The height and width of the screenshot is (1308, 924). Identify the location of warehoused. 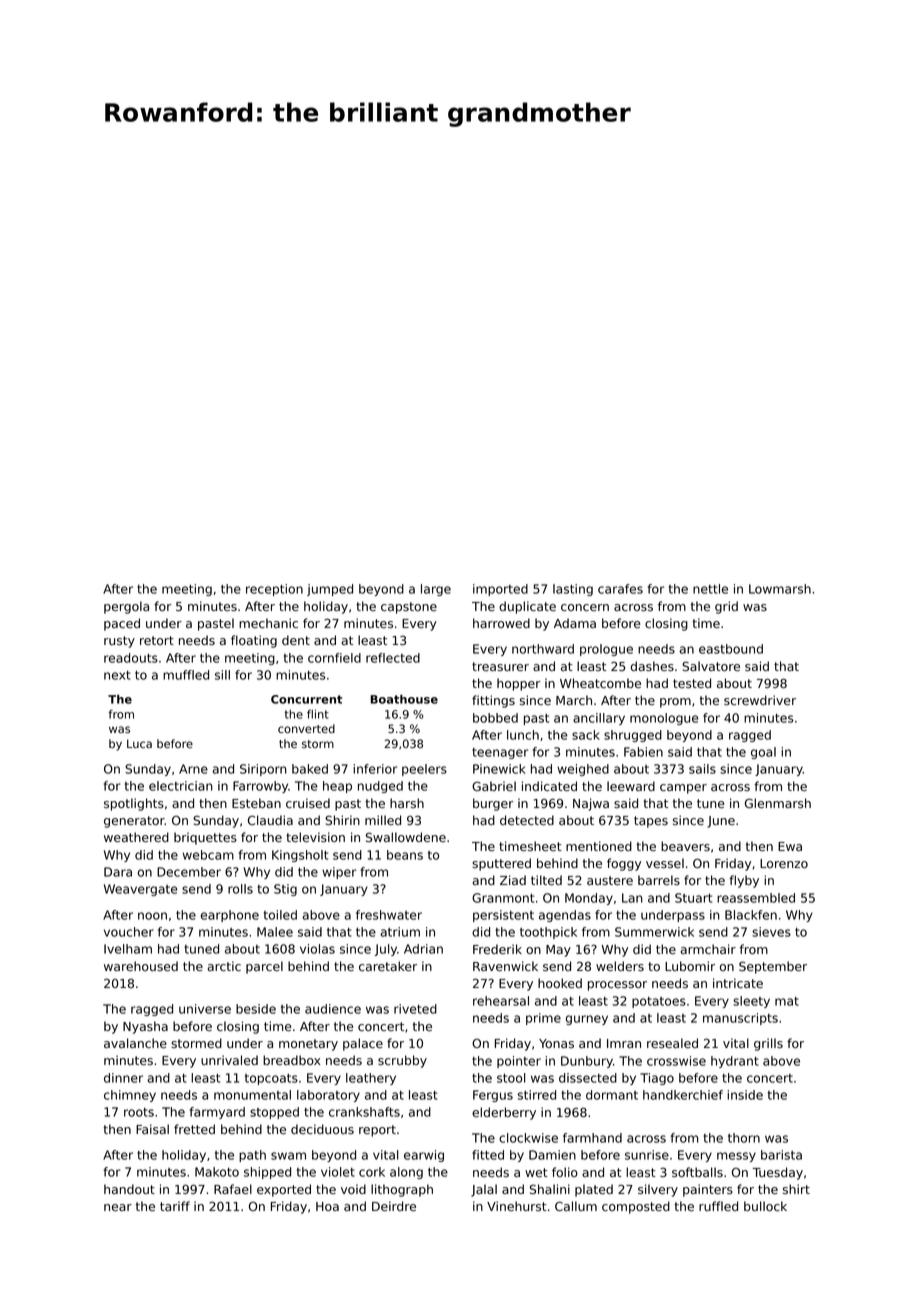
(141, 966).
